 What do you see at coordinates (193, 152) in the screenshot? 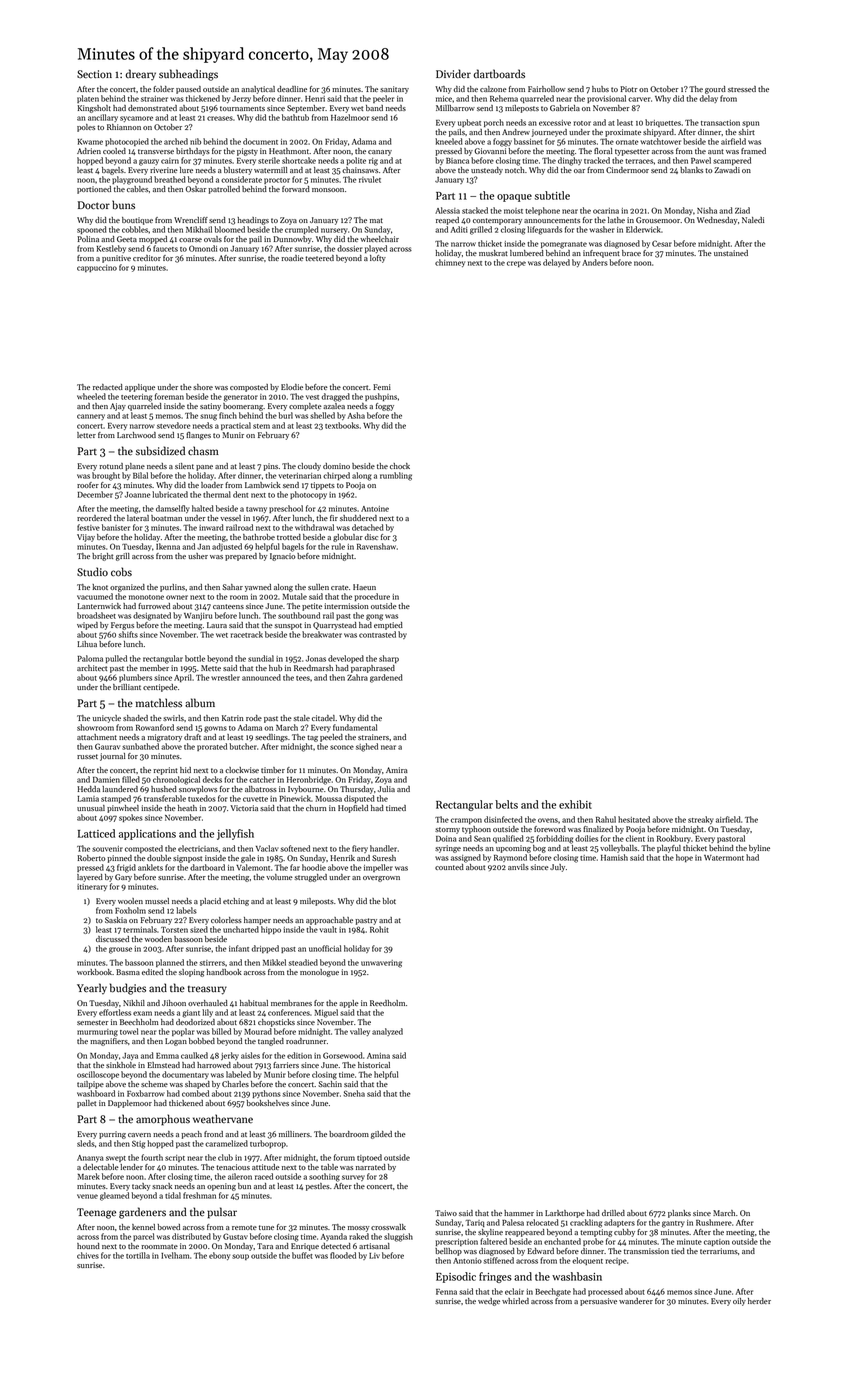
I see `birthdays` at bounding box center [193, 152].
